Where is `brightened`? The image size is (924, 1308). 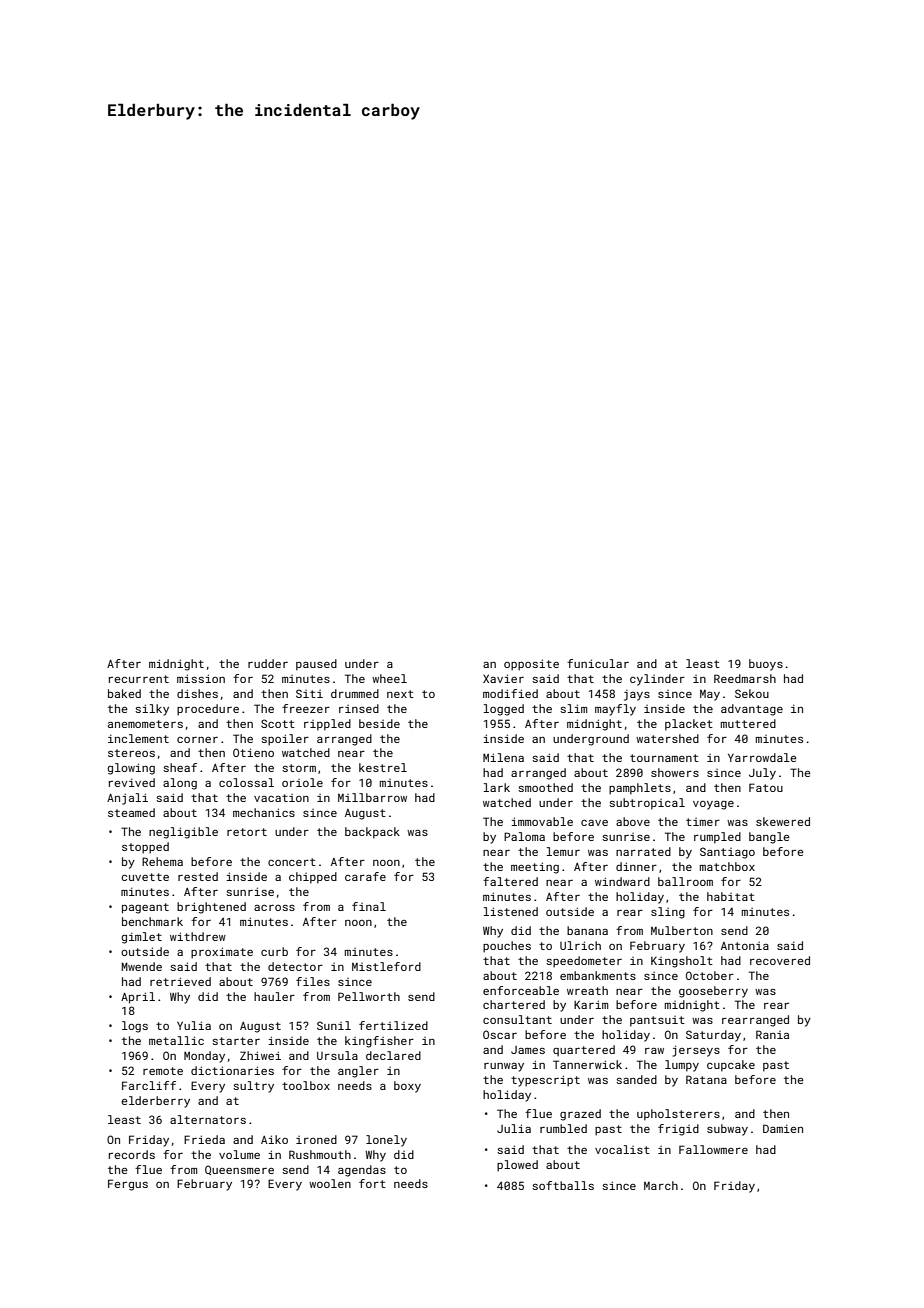 brightened is located at coordinates (211, 908).
